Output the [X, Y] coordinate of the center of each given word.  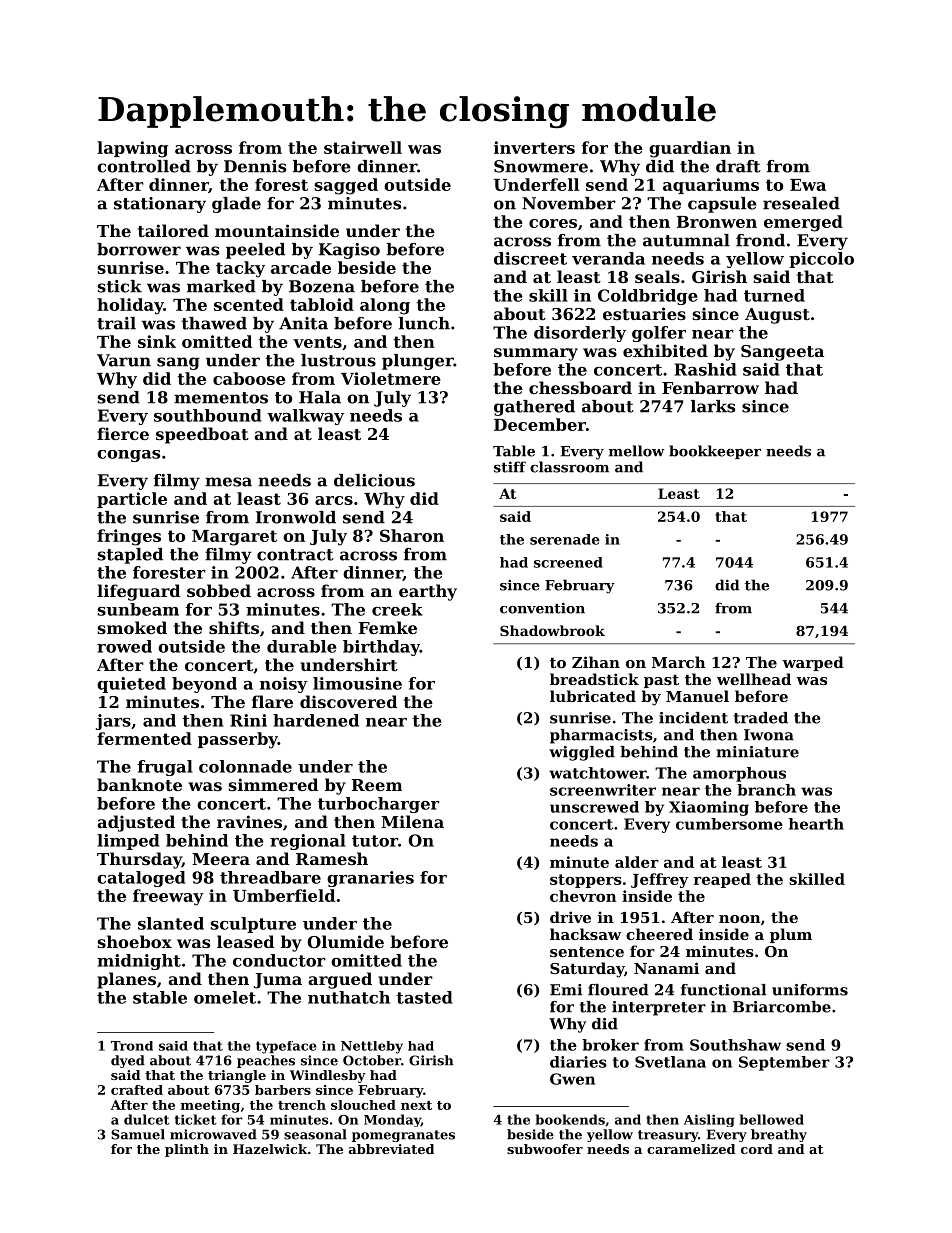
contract [295, 555]
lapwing [132, 149]
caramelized [691, 1149]
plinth [187, 1150]
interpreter [659, 1008]
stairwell [363, 147]
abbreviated [391, 1149]
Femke [388, 627]
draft [738, 166]
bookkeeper [715, 452]
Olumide [345, 941]
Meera [221, 859]
